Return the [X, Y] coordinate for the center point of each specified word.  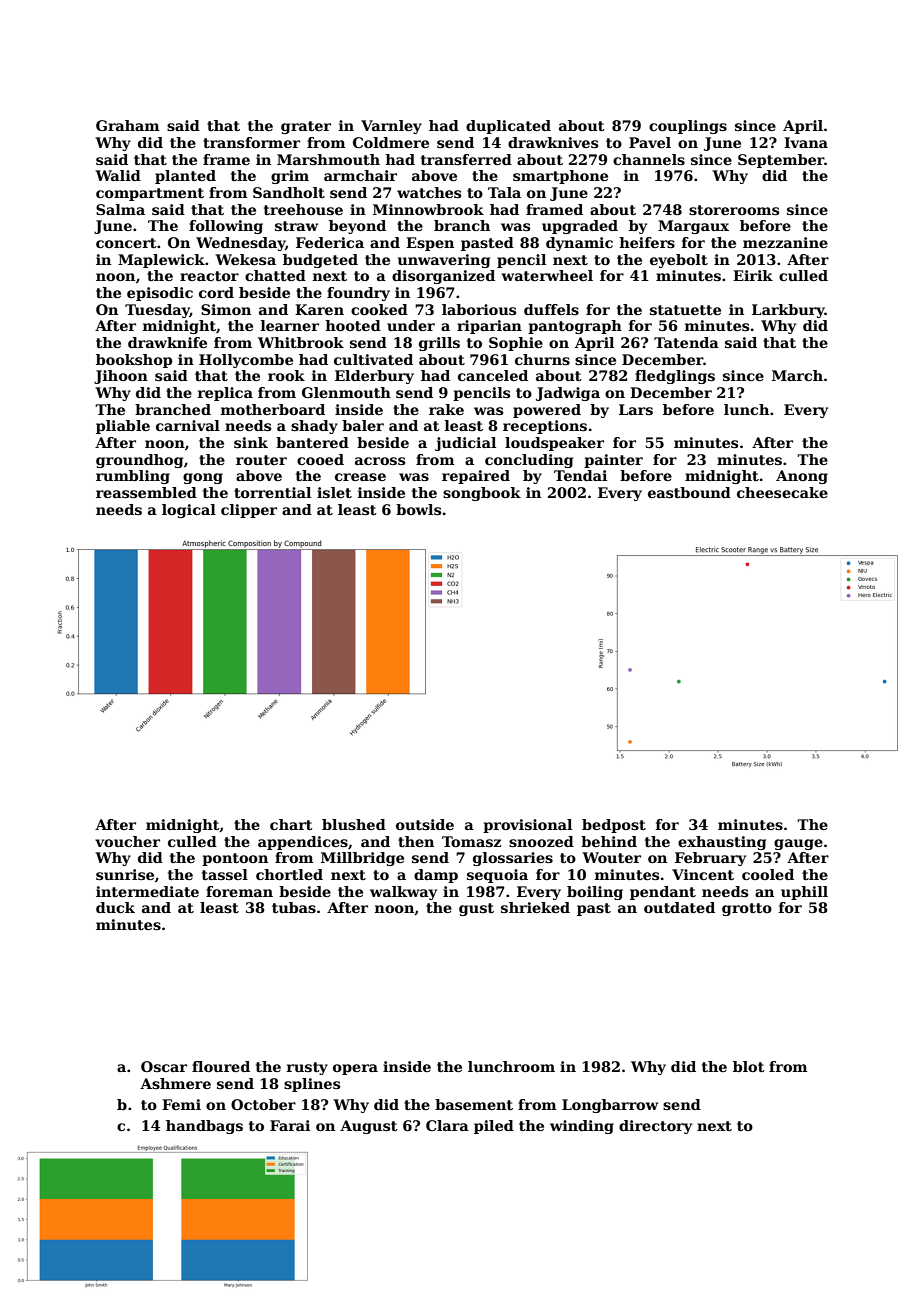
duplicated [508, 127]
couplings [688, 127]
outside [425, 824]
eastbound [689, 492]
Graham [128, 125]
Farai [290, 1125]
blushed [354, 824]
